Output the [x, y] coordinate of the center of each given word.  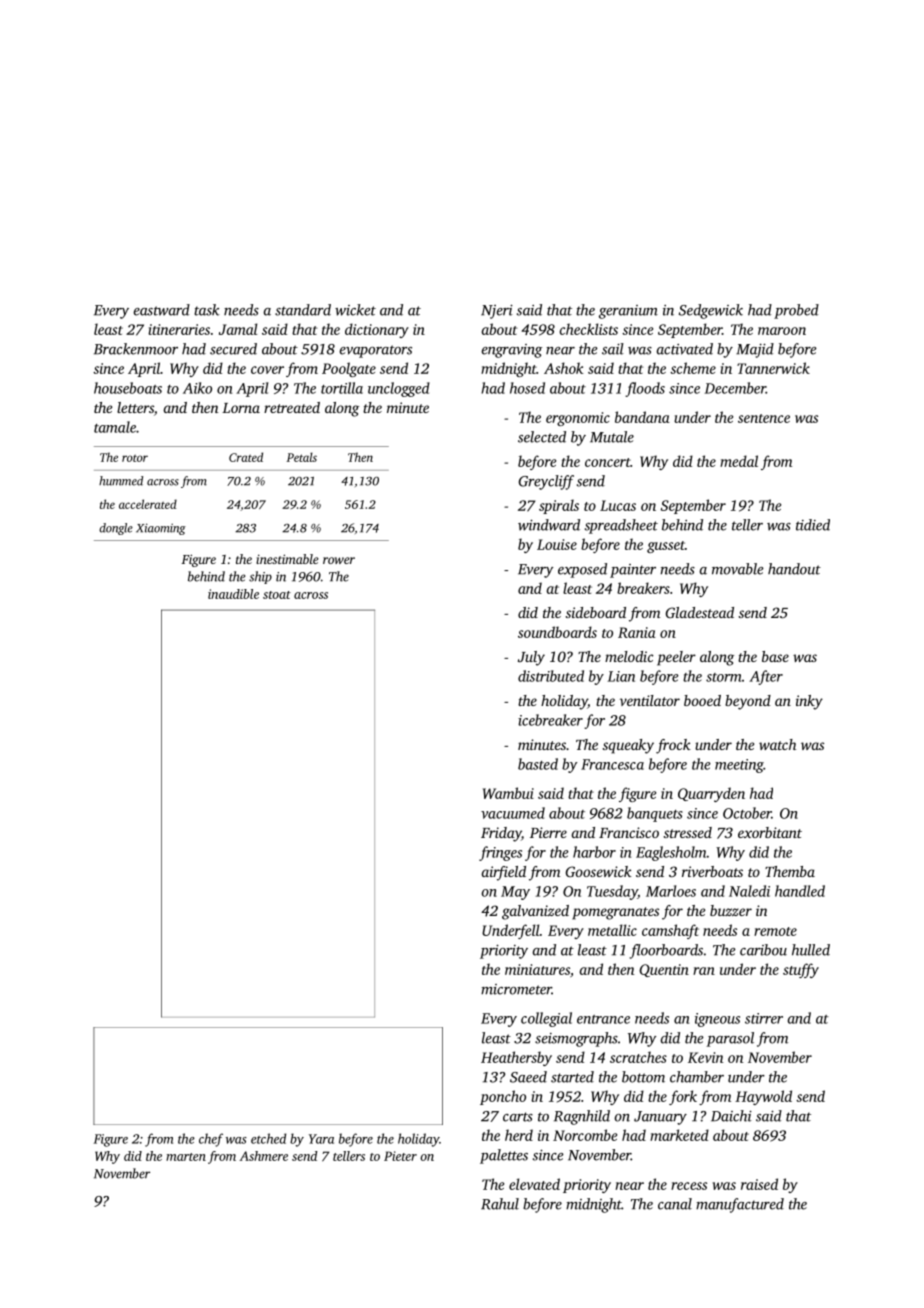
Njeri [497, 312]
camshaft [670, 931]
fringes [500, 853]
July [531, 658]
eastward [162, 310]
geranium [628, 312]
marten [186, 1157]
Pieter [400, 1156]
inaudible [233, 594]
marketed [679, 1135]
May [515, 893]
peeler [676, 658]
